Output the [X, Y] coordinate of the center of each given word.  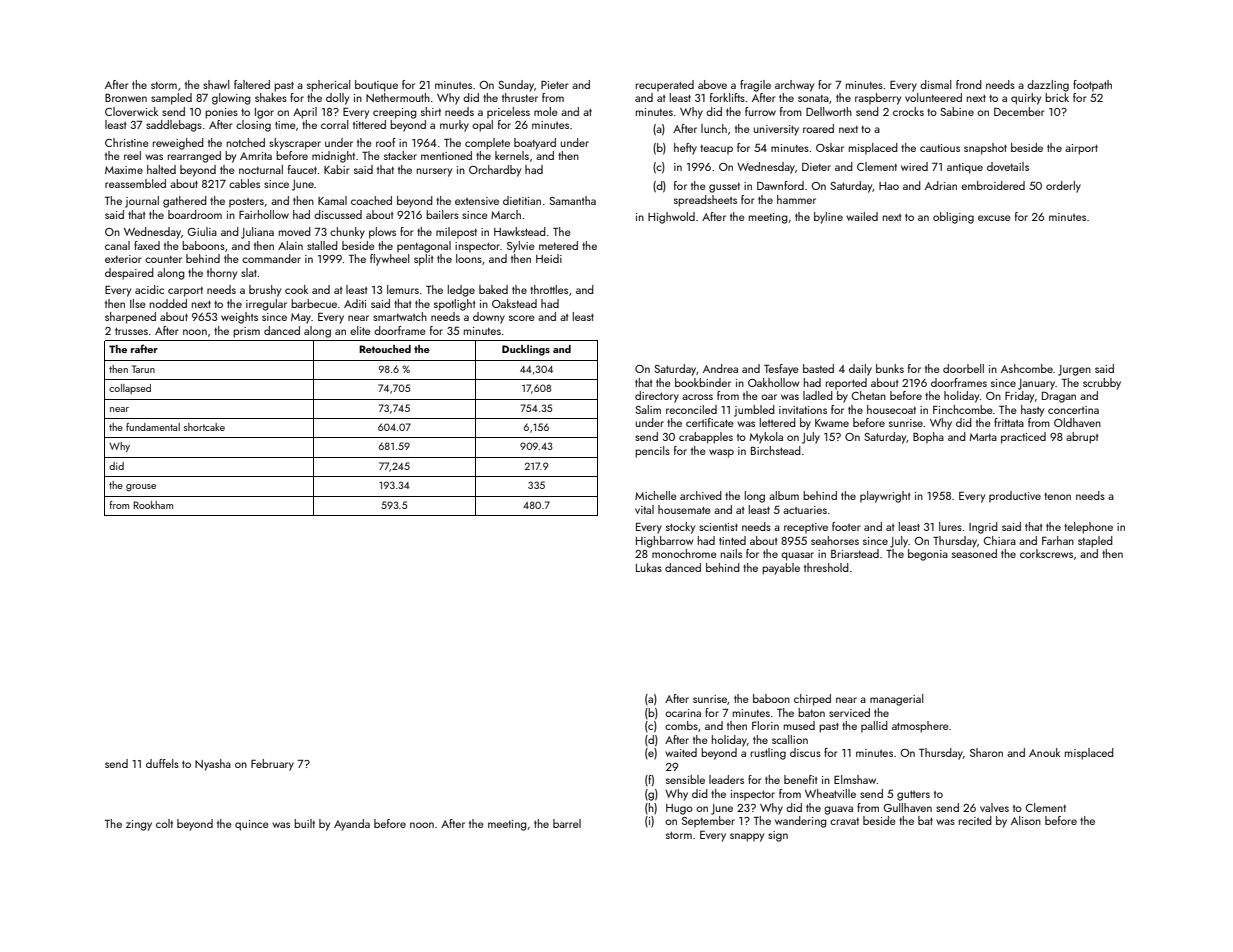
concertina [1073, 410]
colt [164, 823]
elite [360, 330]
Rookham [153, 505]
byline [828, 218]
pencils [652, 452]
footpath [1092, 86]
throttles [549, 289]
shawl [216, 84]
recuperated [665, 86]
